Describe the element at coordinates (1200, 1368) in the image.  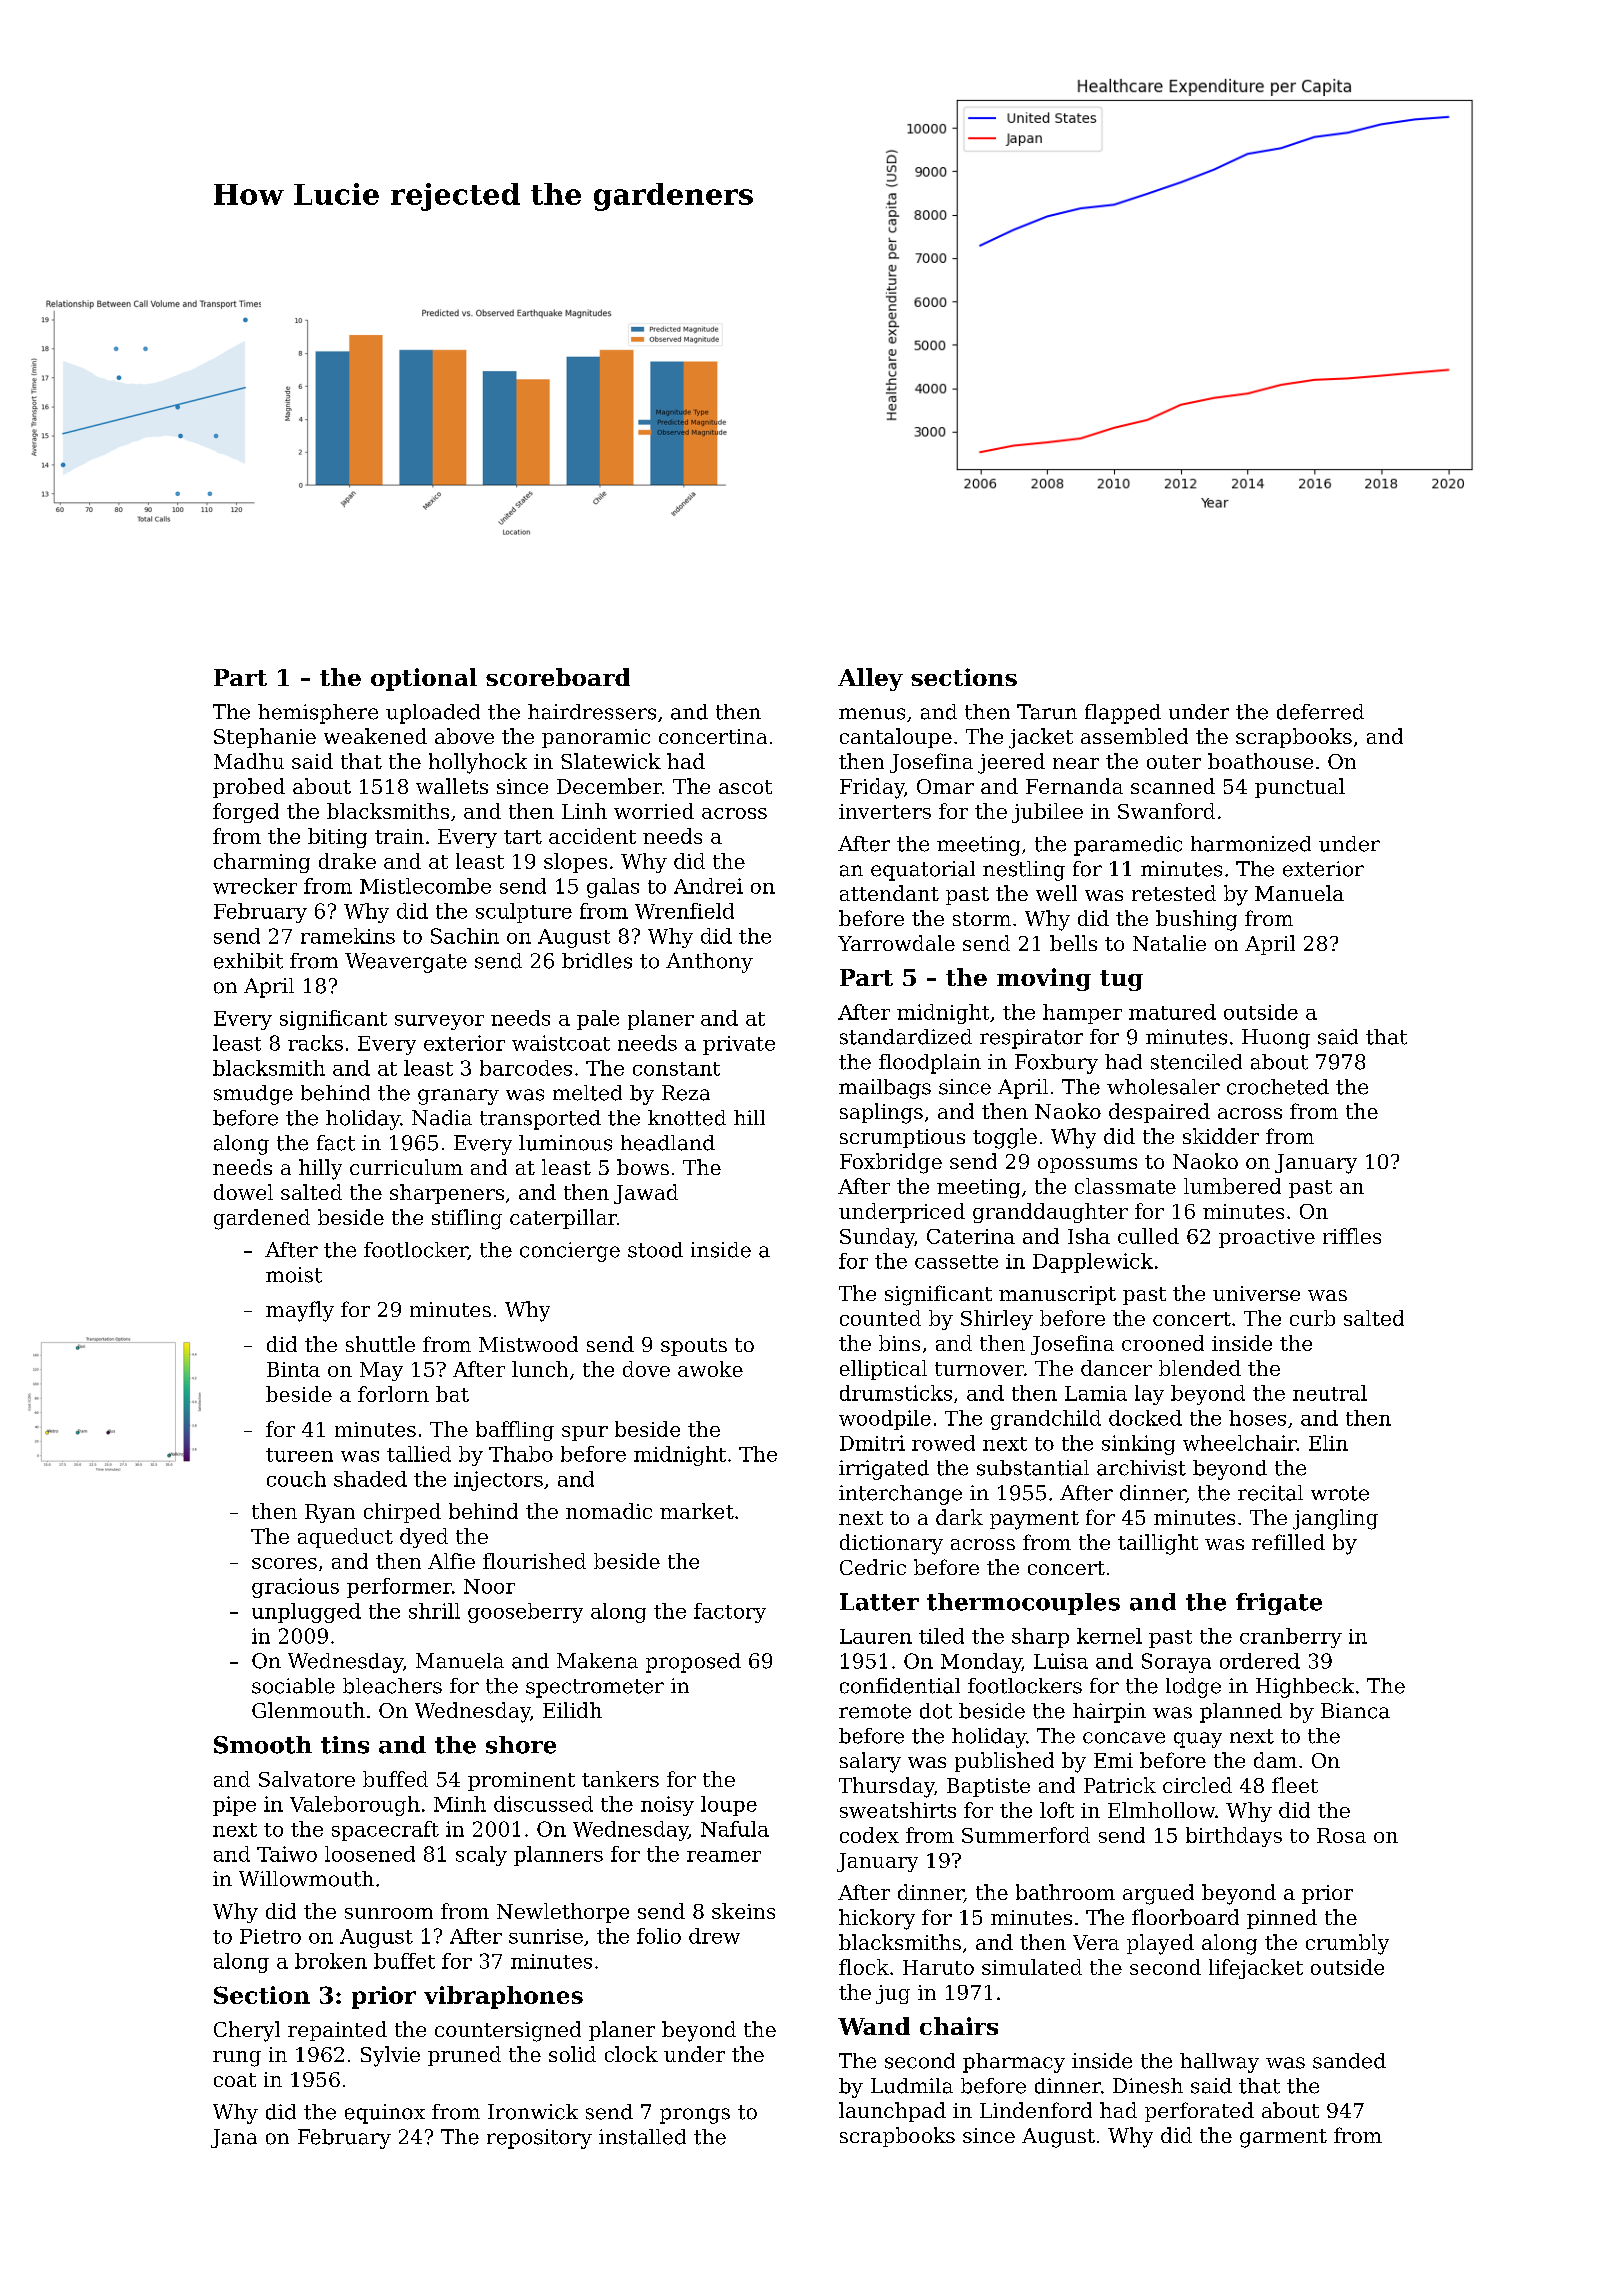
I see `blended` at that location.
